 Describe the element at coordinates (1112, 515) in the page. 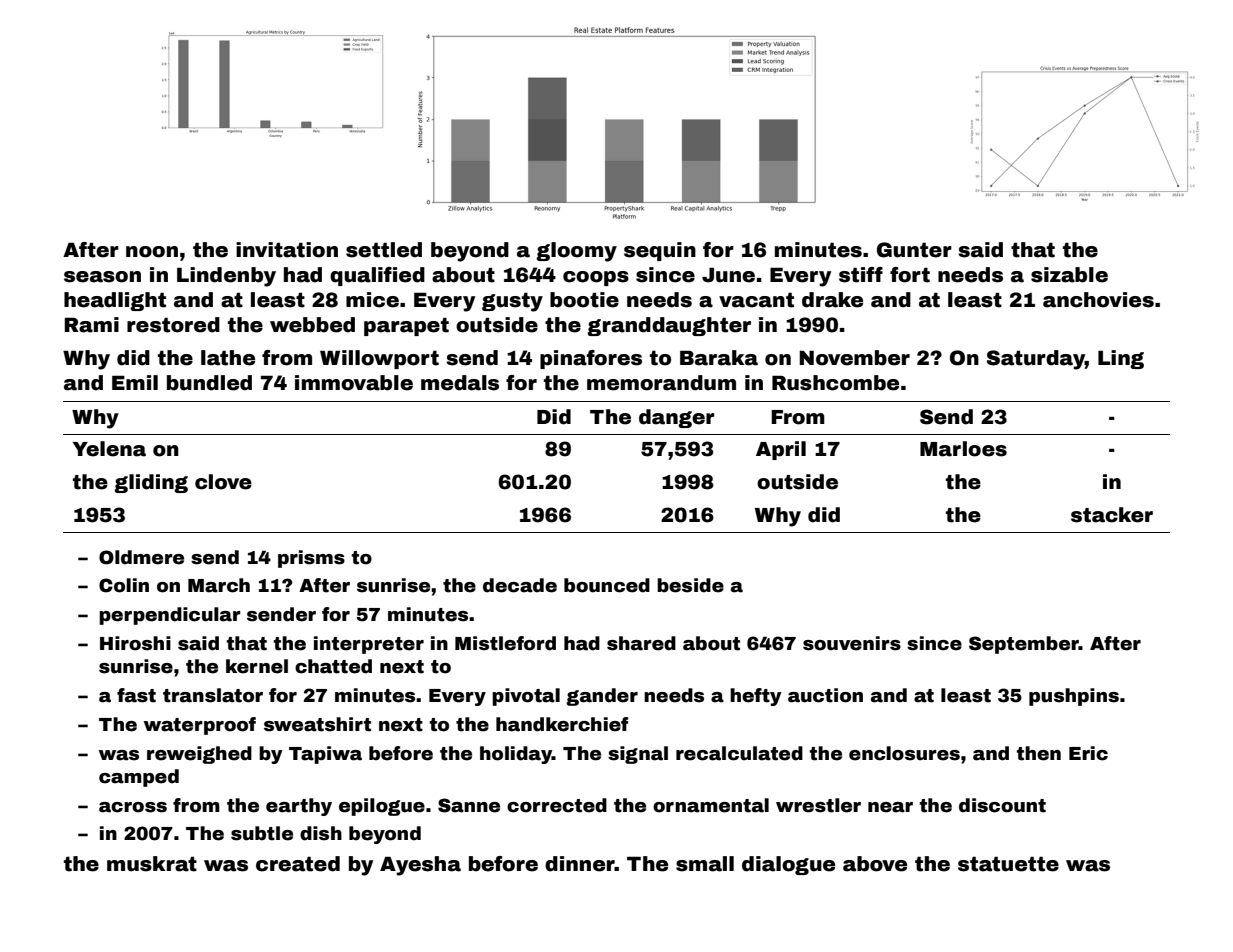

I see `stacker` at that location.
